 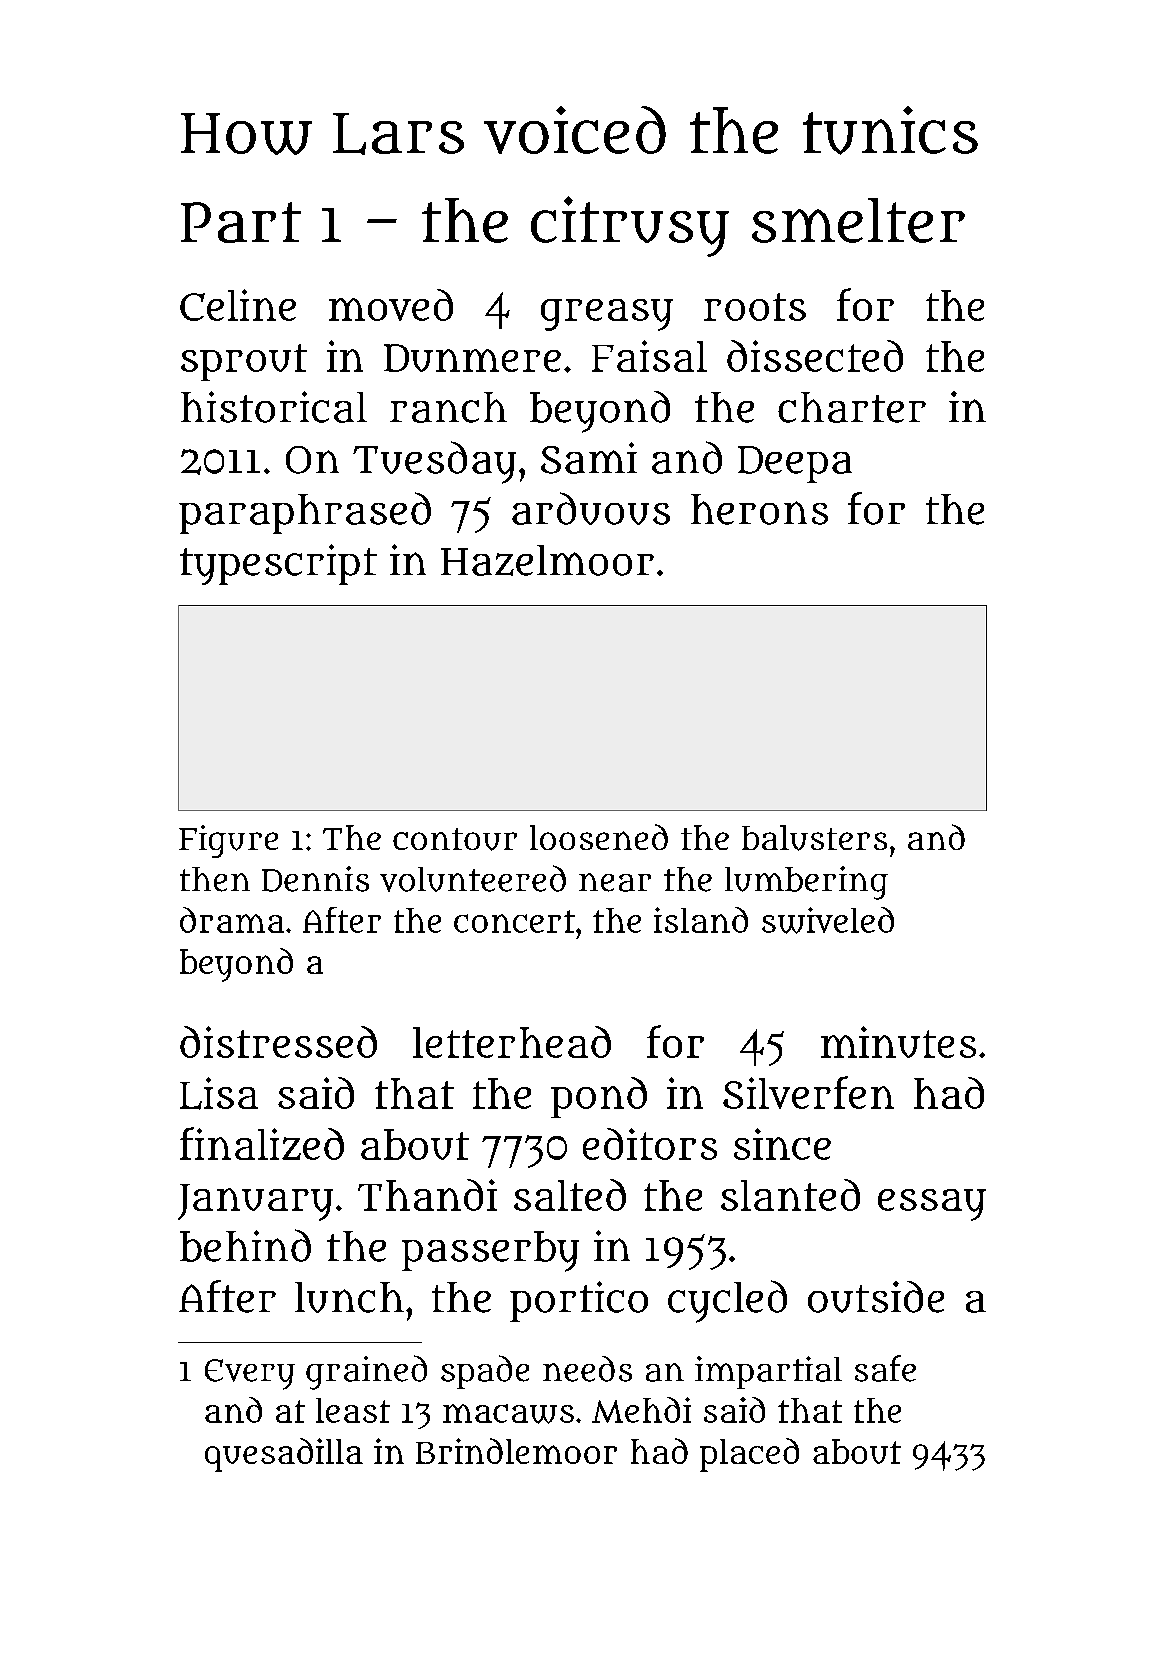 What do you see at coordinates (579, 1301) in the screenshot?
I see `portico` at bounding box center [579, 1301].
